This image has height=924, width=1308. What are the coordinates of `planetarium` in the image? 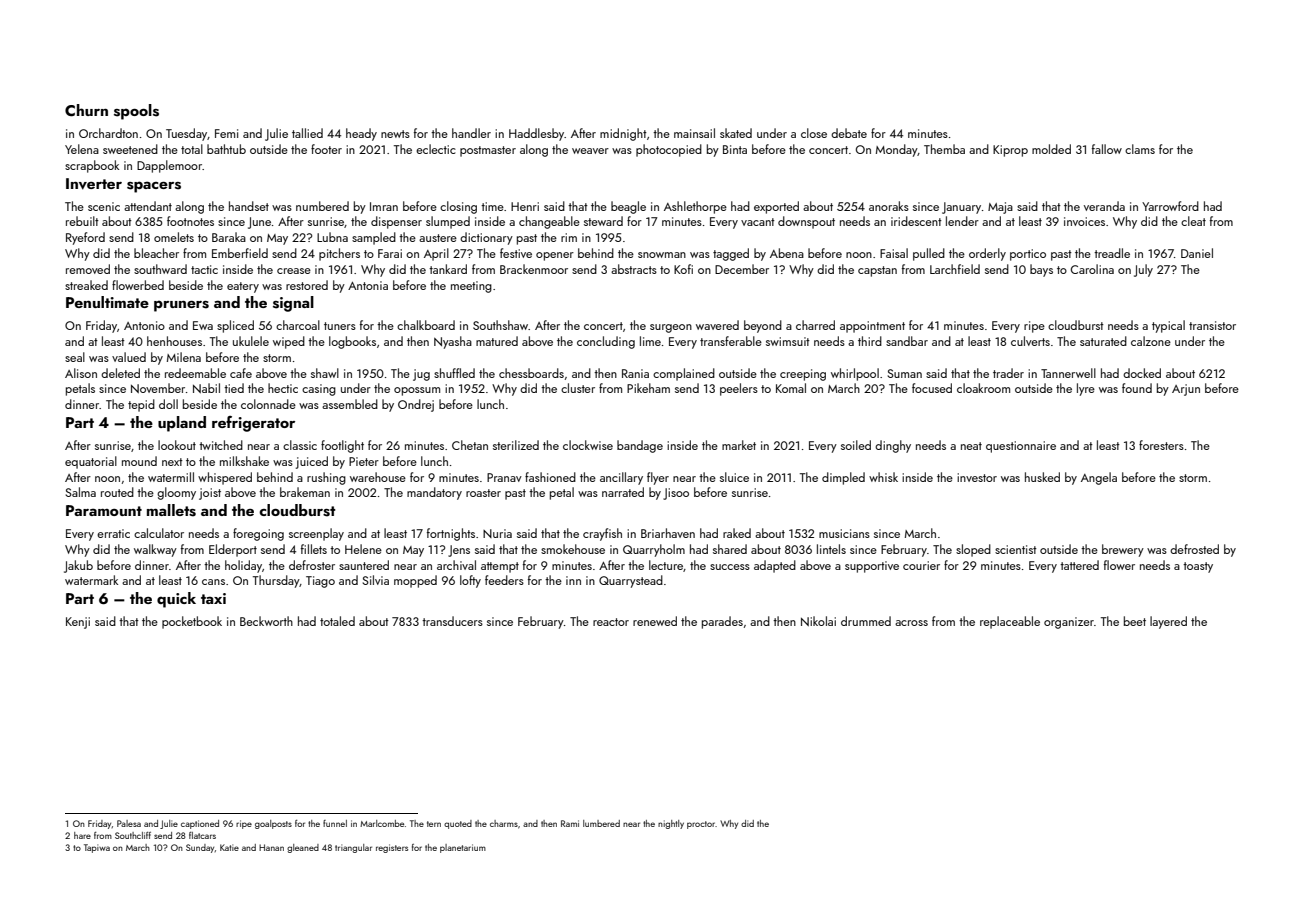 It's located at (463, 848).
